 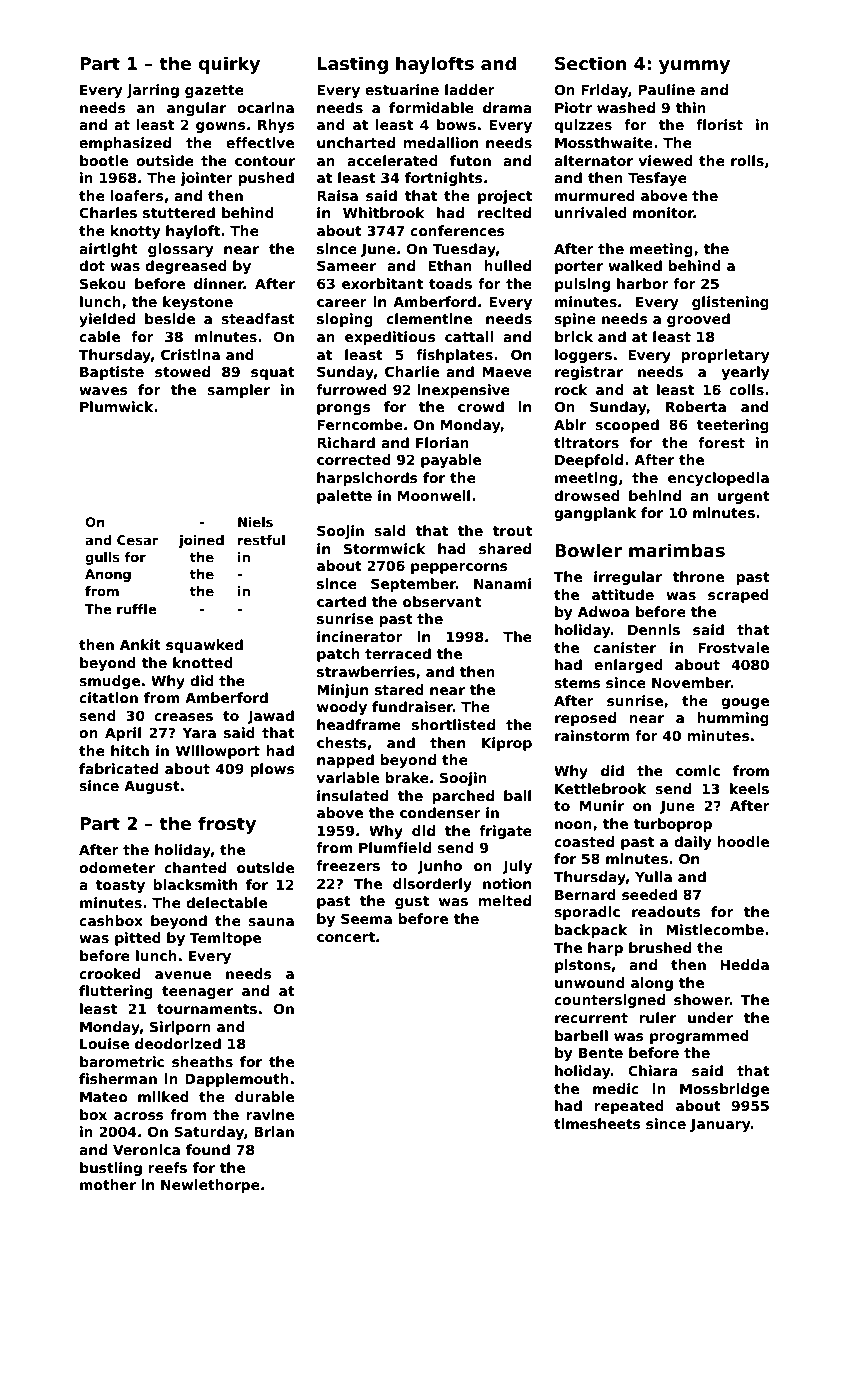 I want to click on pistons, so click(x=583, y=966).
